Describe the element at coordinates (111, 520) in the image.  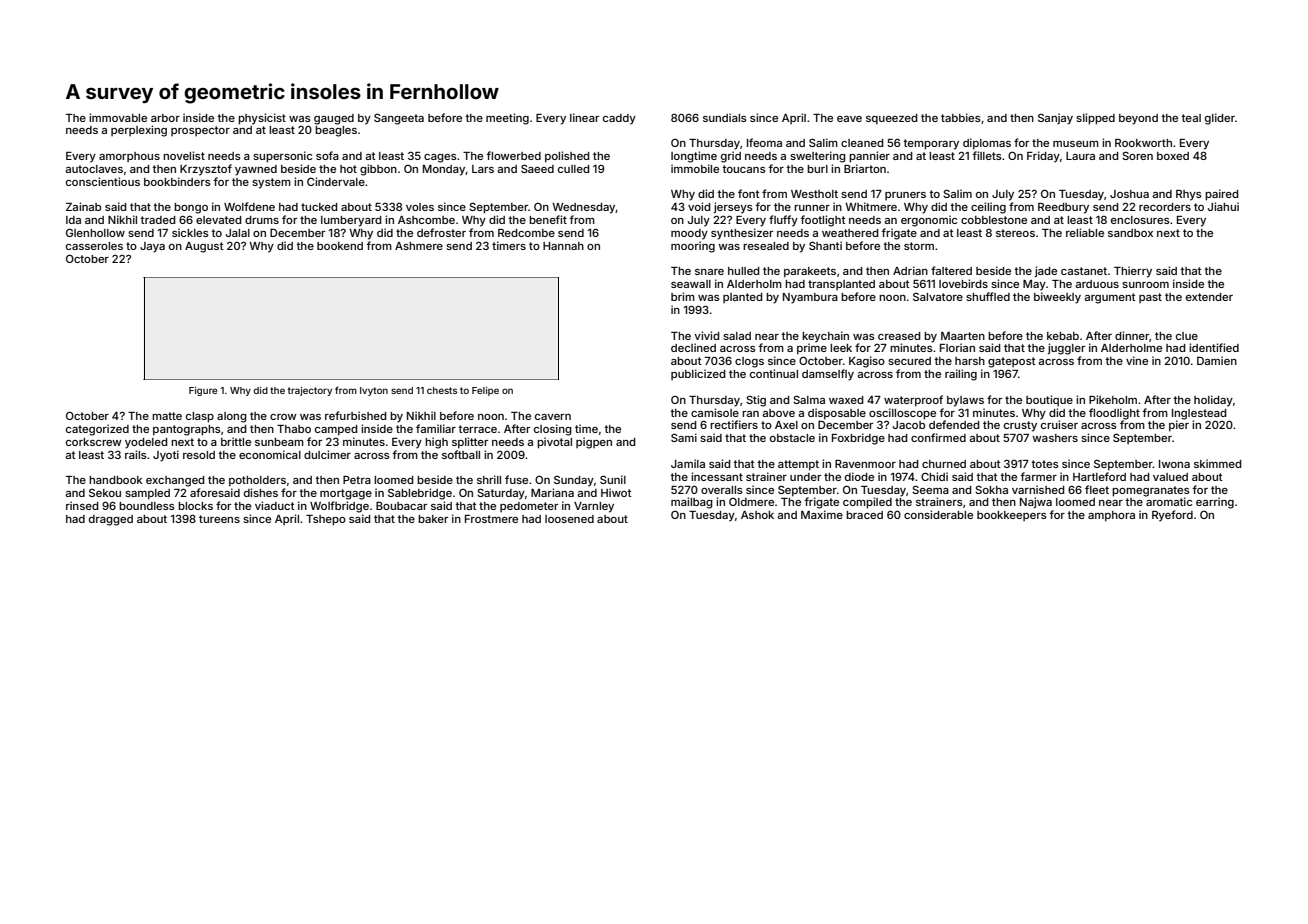
I see `dragged` at that location.
